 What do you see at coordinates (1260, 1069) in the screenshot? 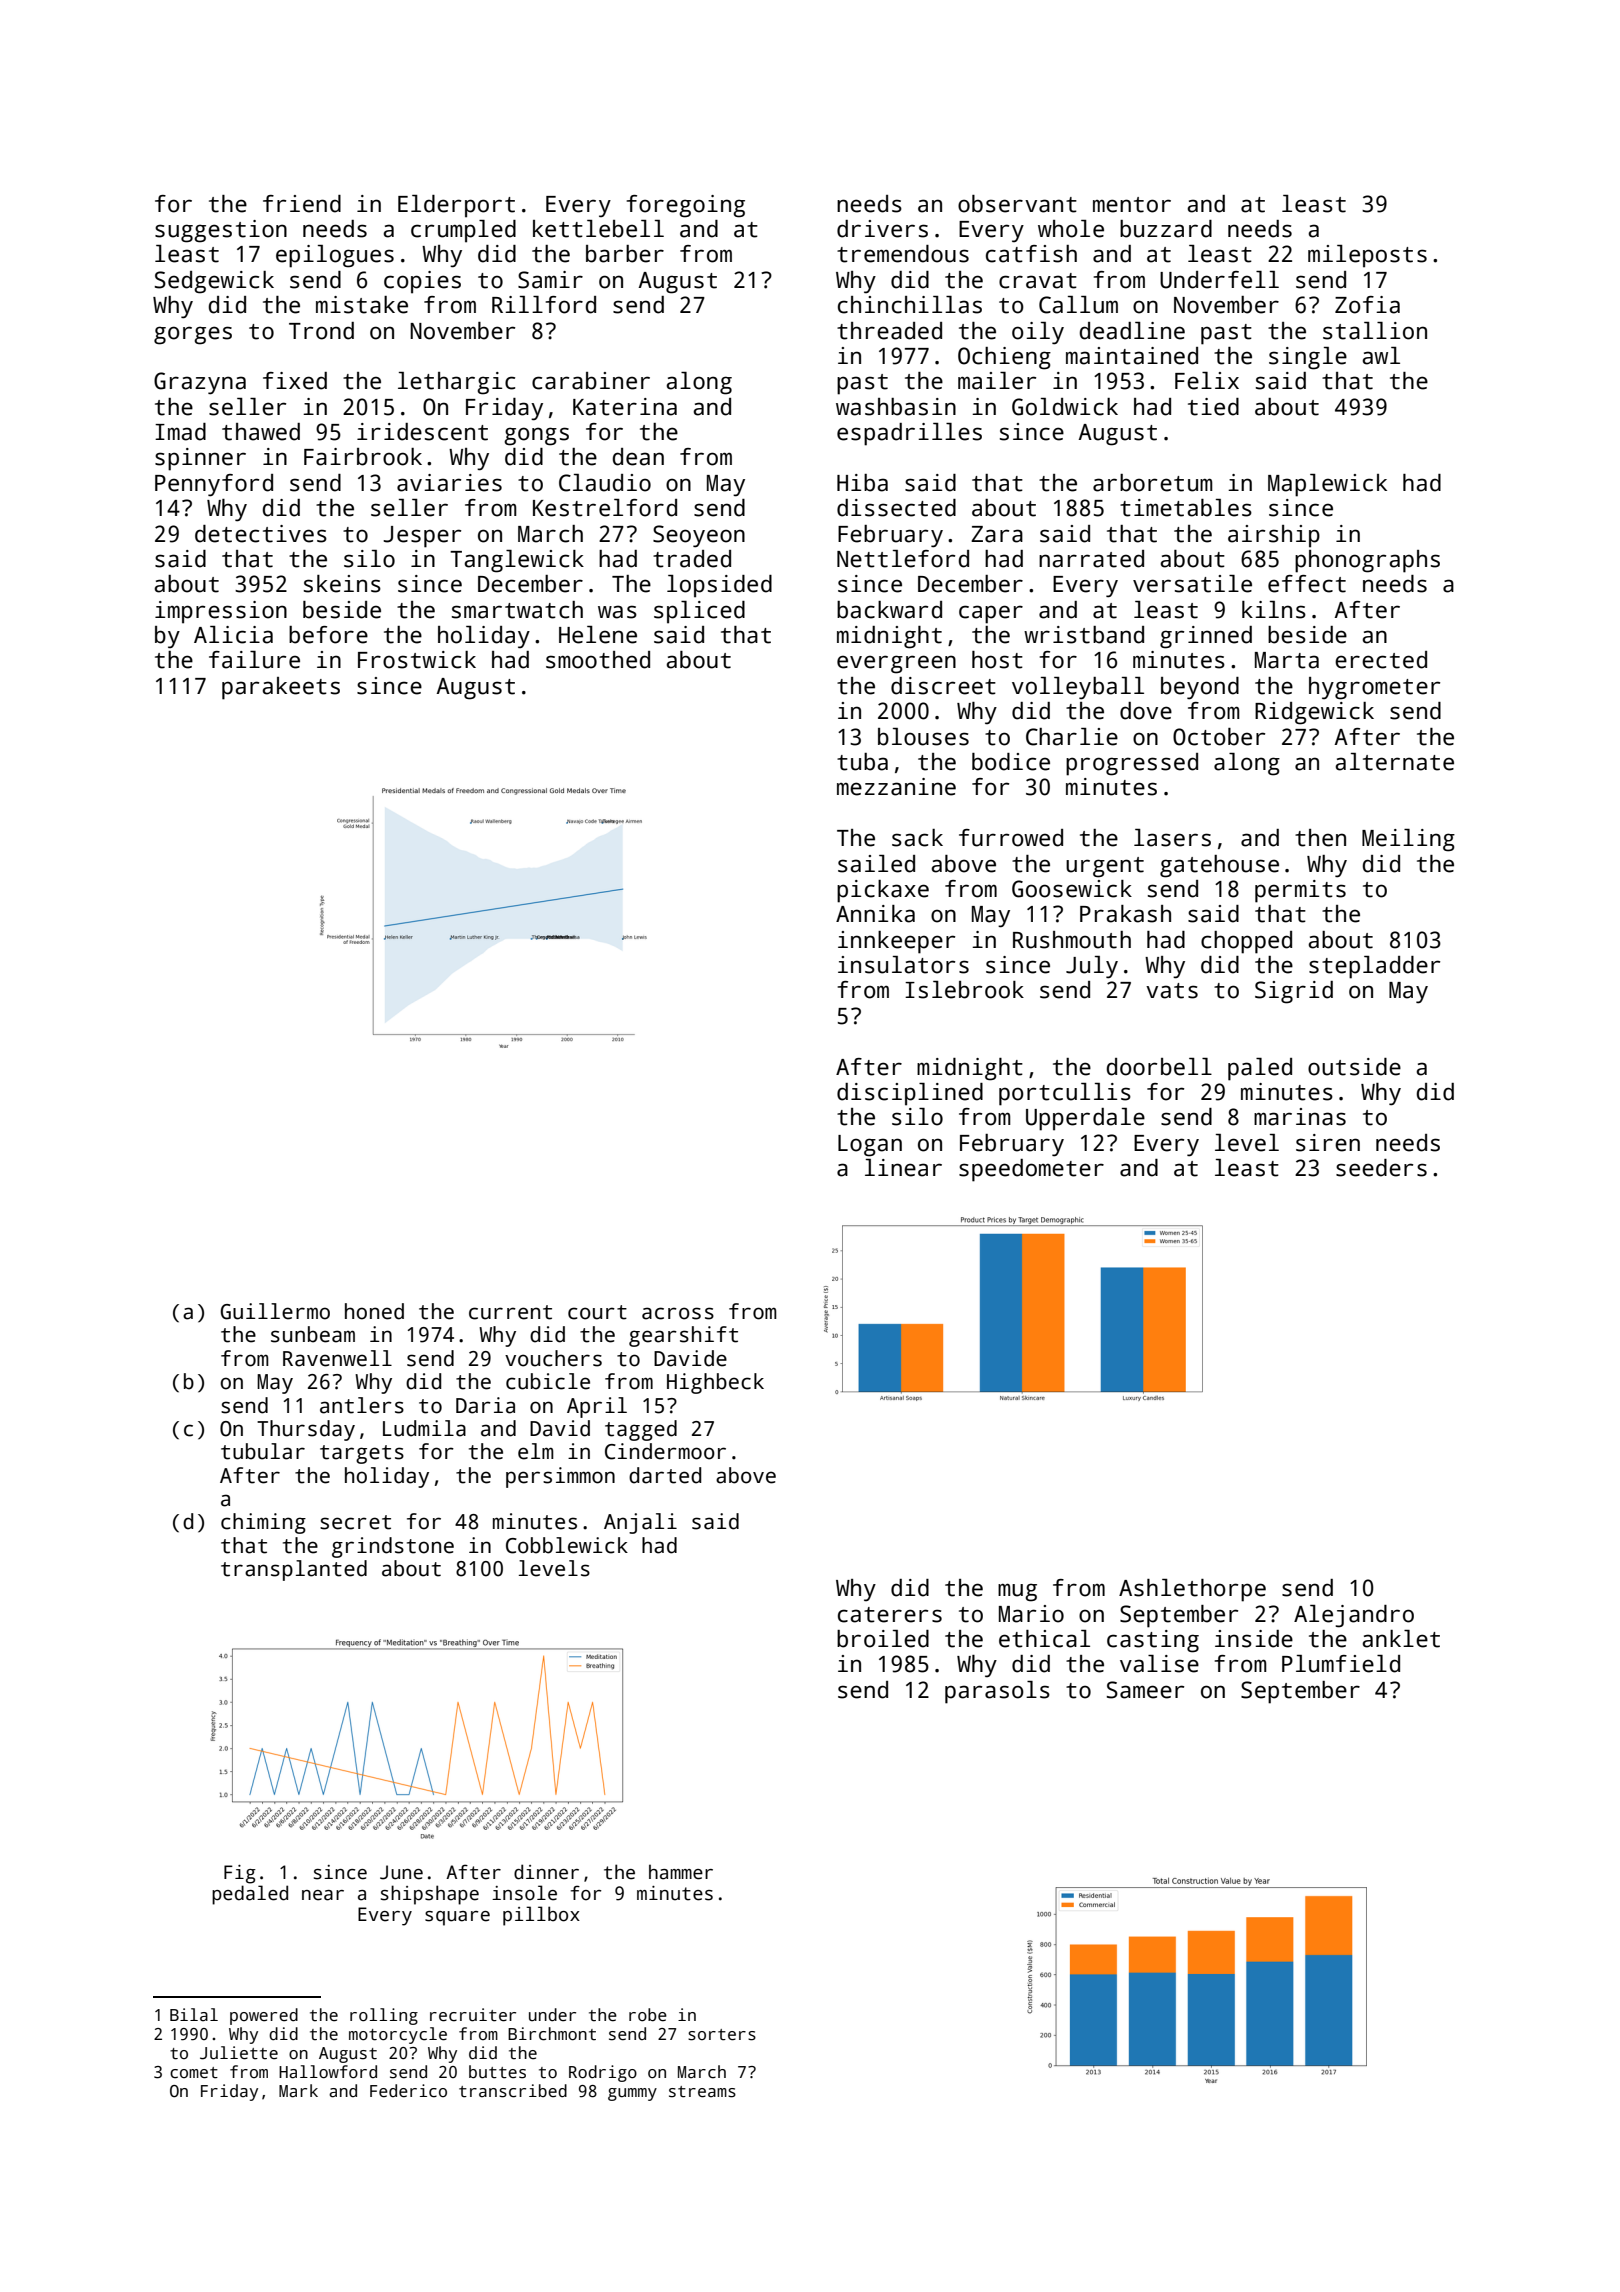
I see `paled` at bounding box center [1260, 1069].
